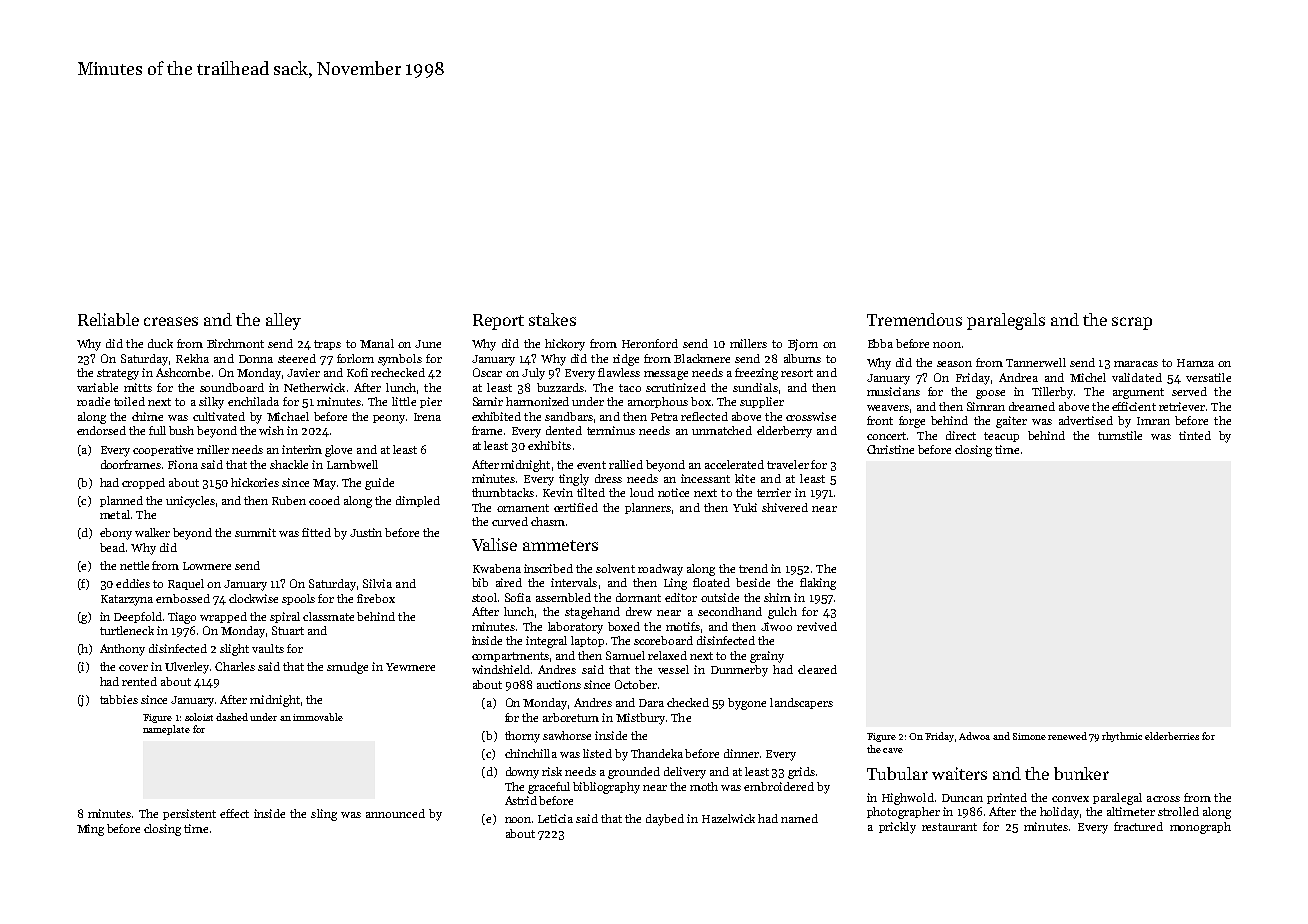 Image resolution: width=1308 pixels, height=924 pixels. I want to click on flawless, so click(619, 372).
